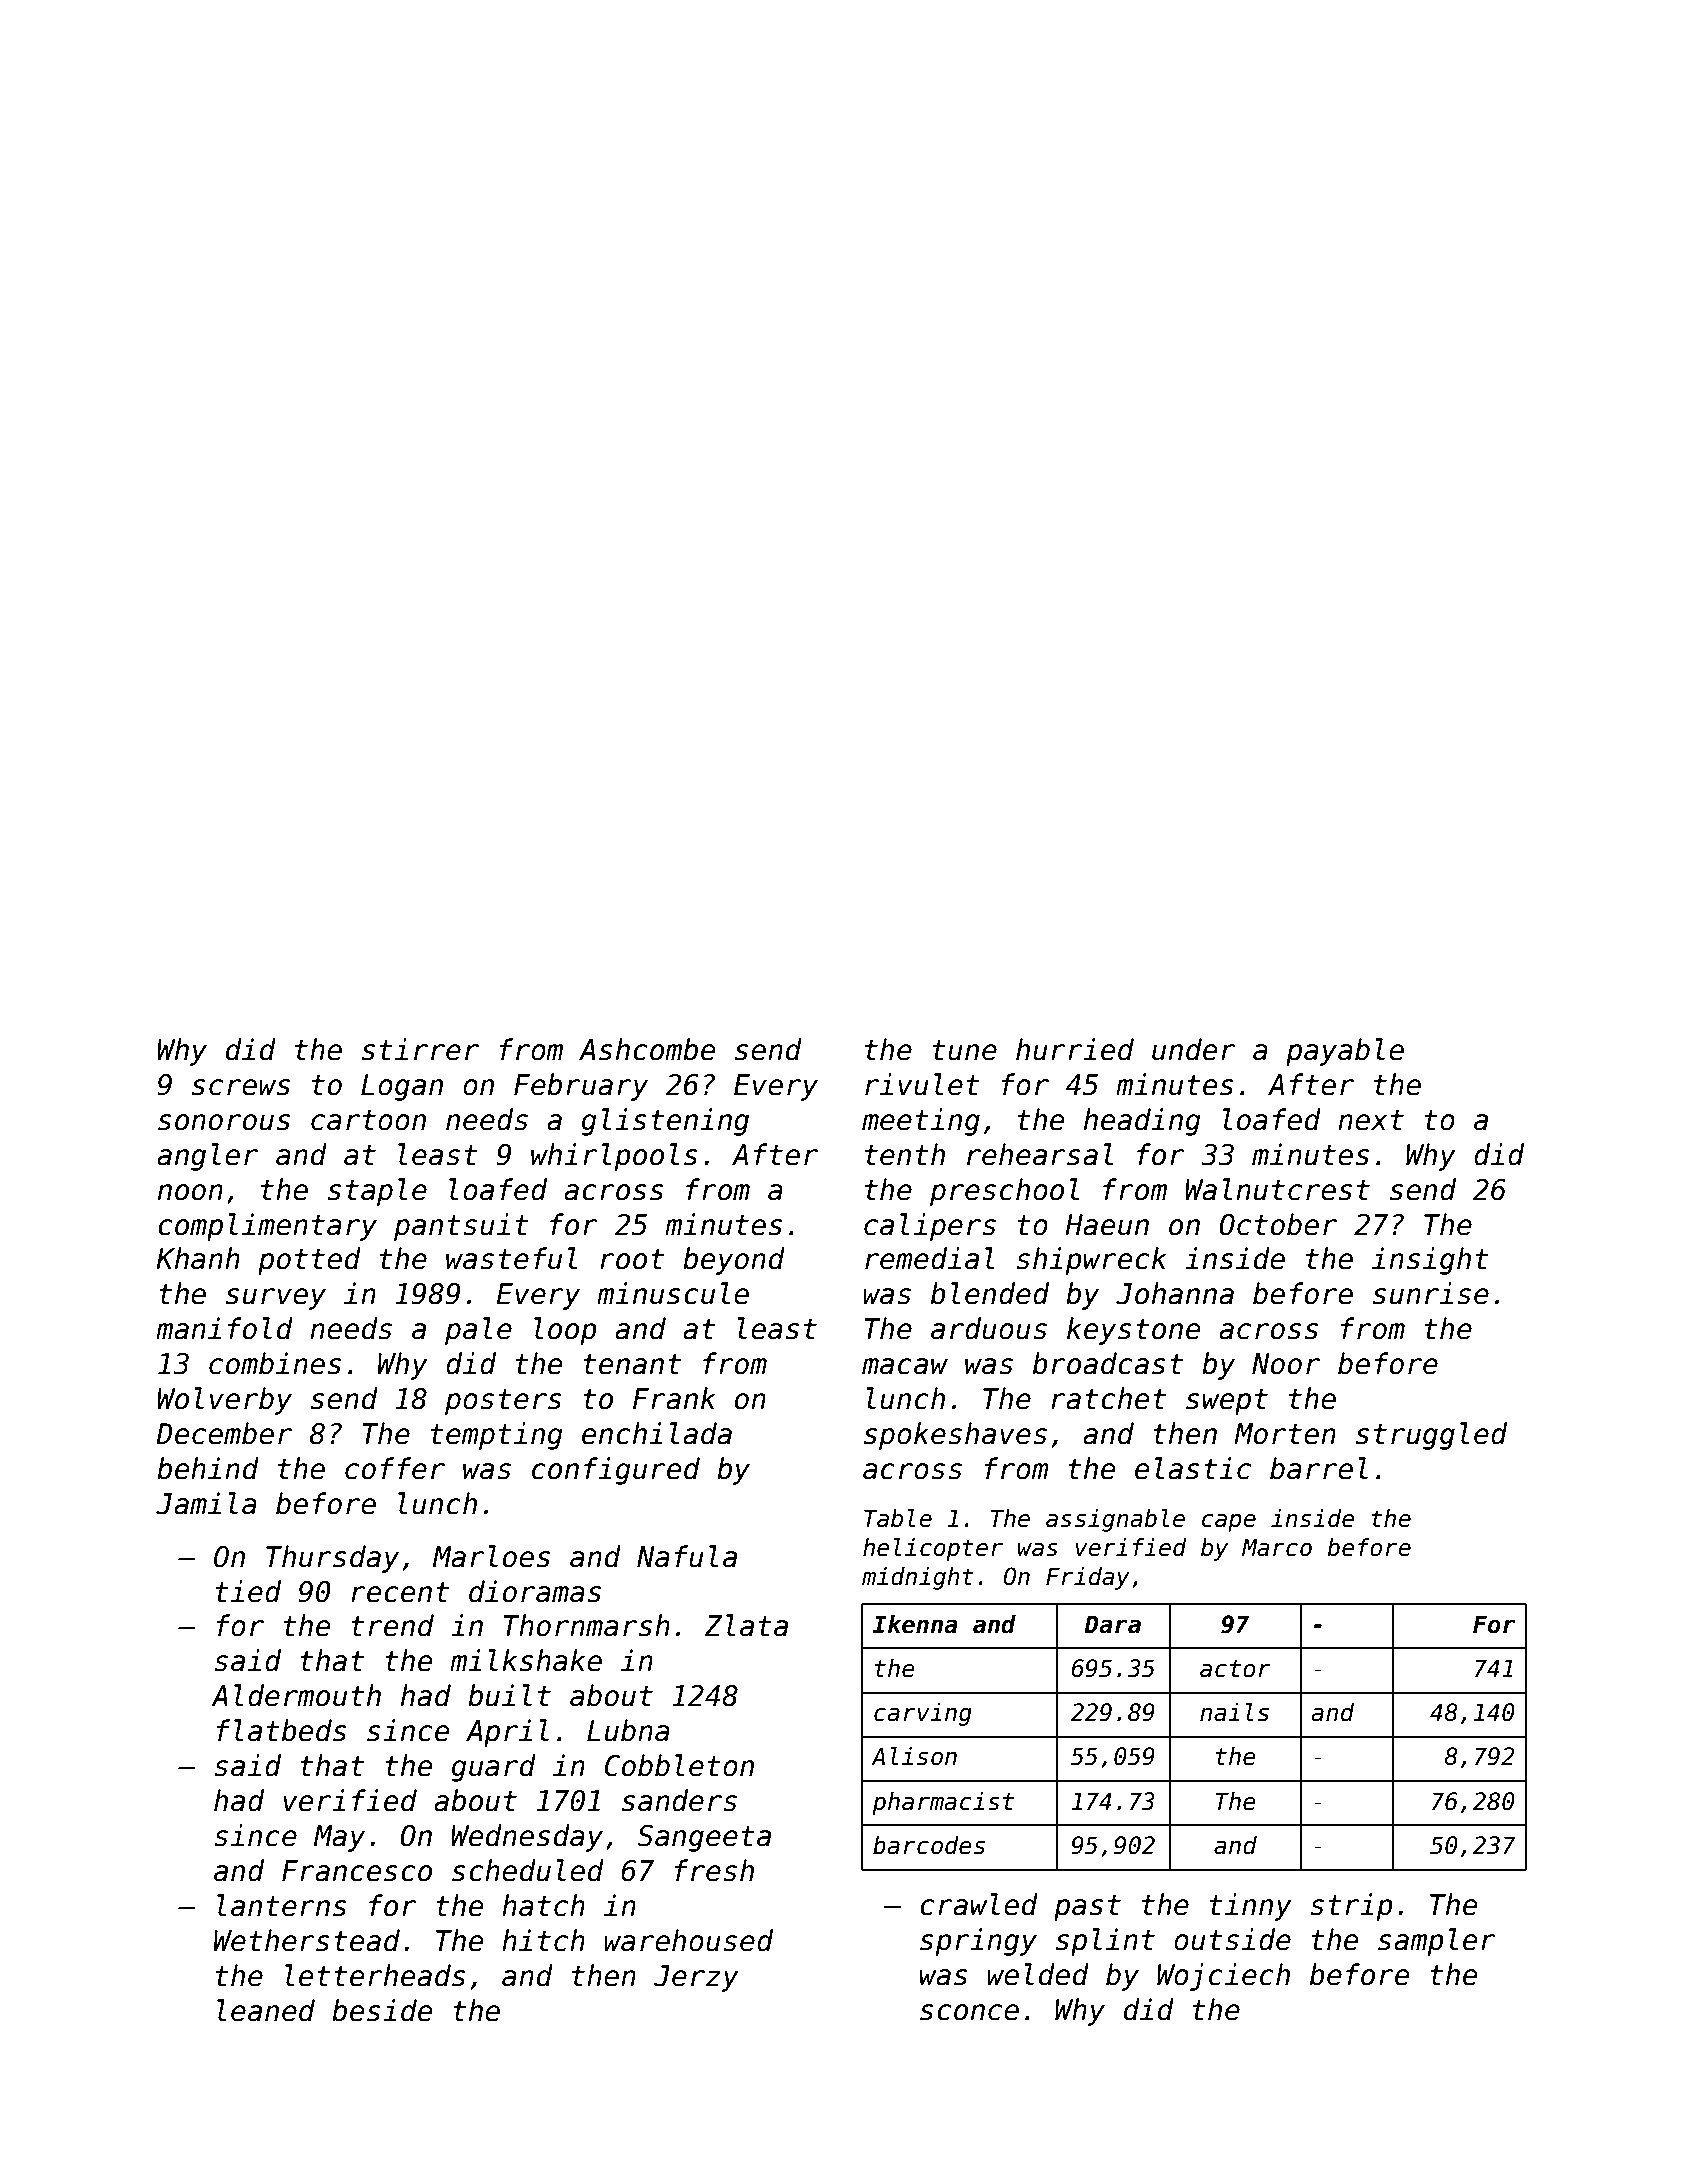 This screenshot has height=2178, width=1683. I want to click on stirrer, so click(420, 1049).
